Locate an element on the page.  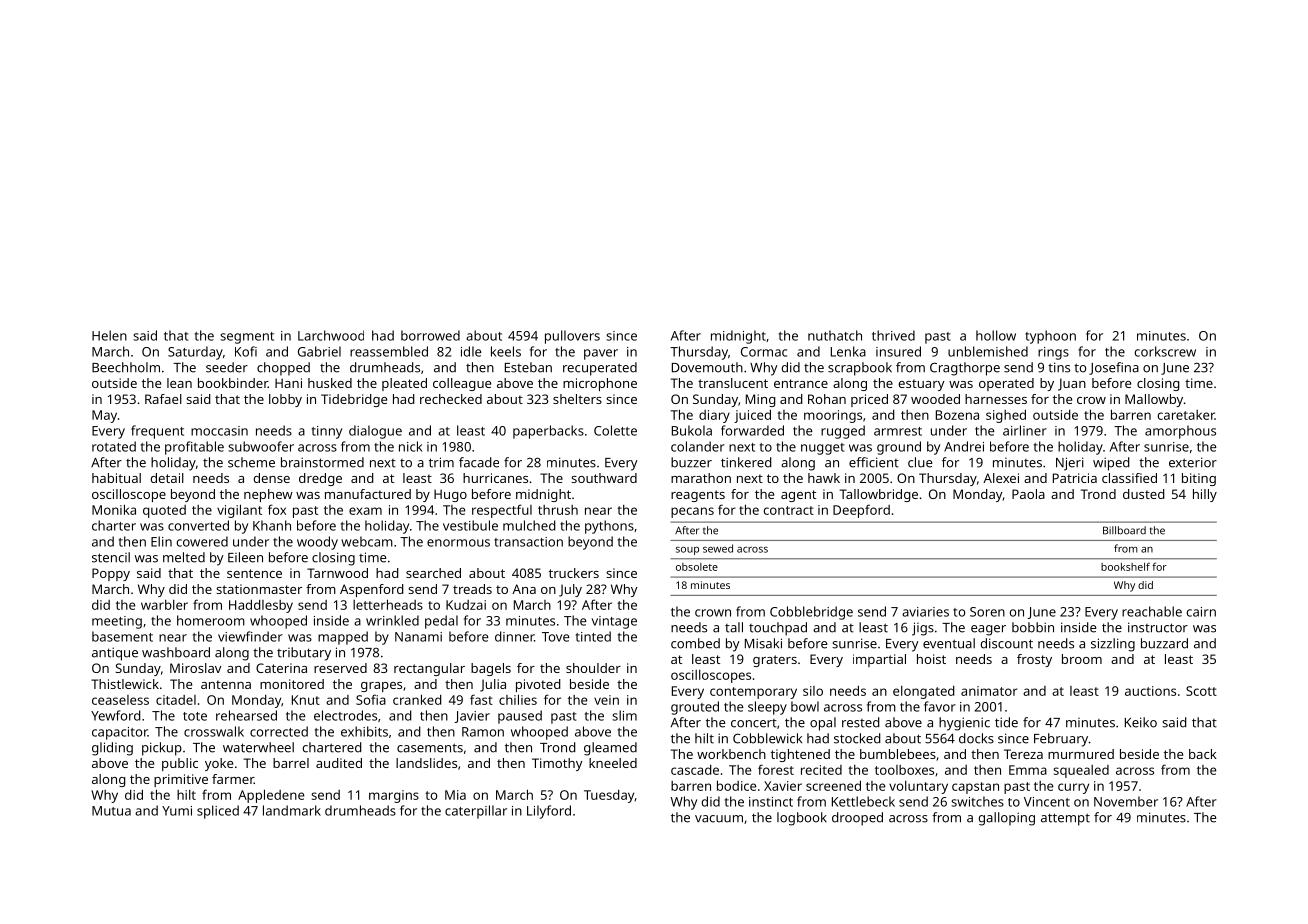
viewfinder is located at coordinates (250, 636).
